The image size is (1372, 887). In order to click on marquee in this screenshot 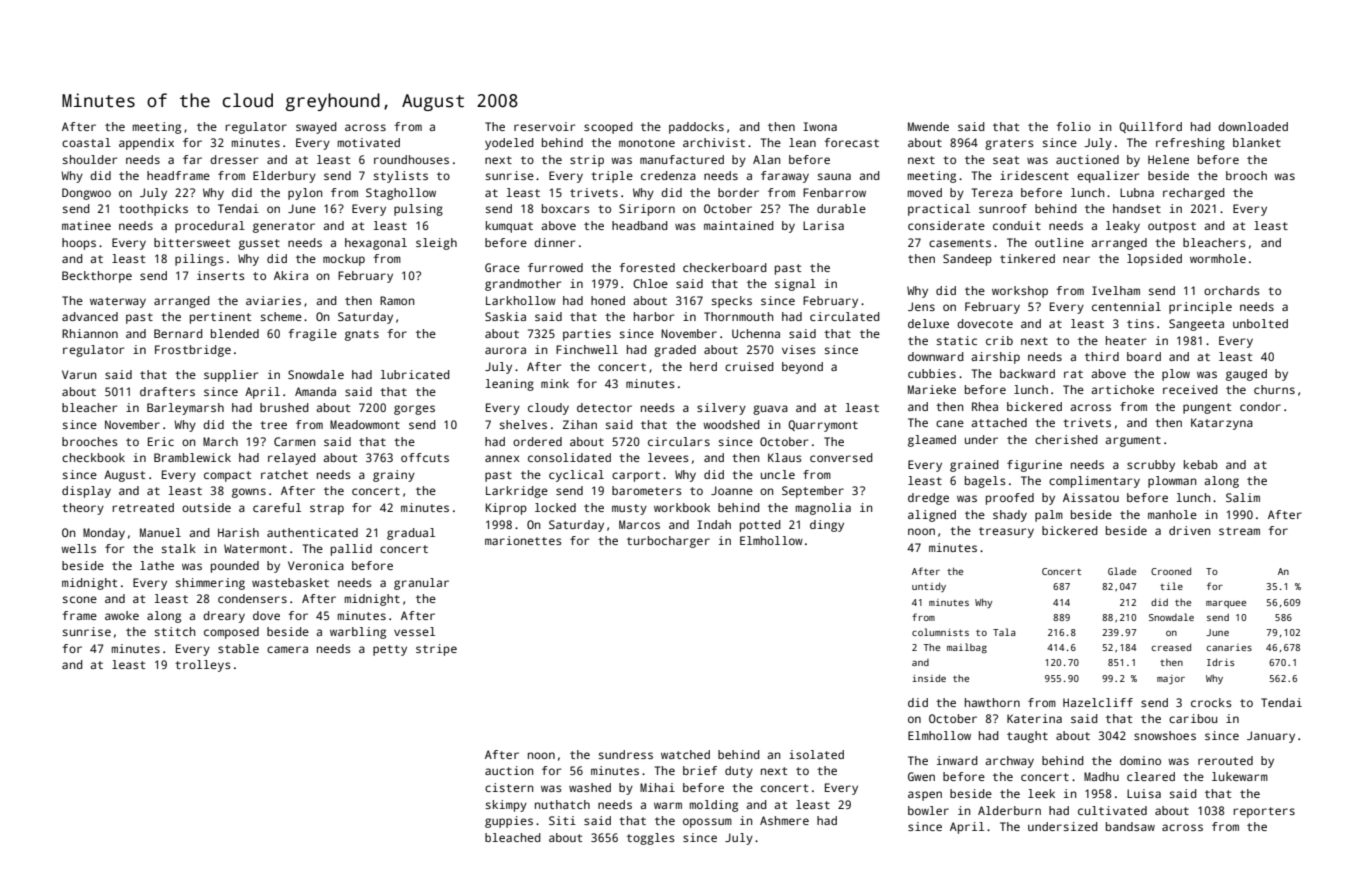, I will do `click(1226, 604)`.
